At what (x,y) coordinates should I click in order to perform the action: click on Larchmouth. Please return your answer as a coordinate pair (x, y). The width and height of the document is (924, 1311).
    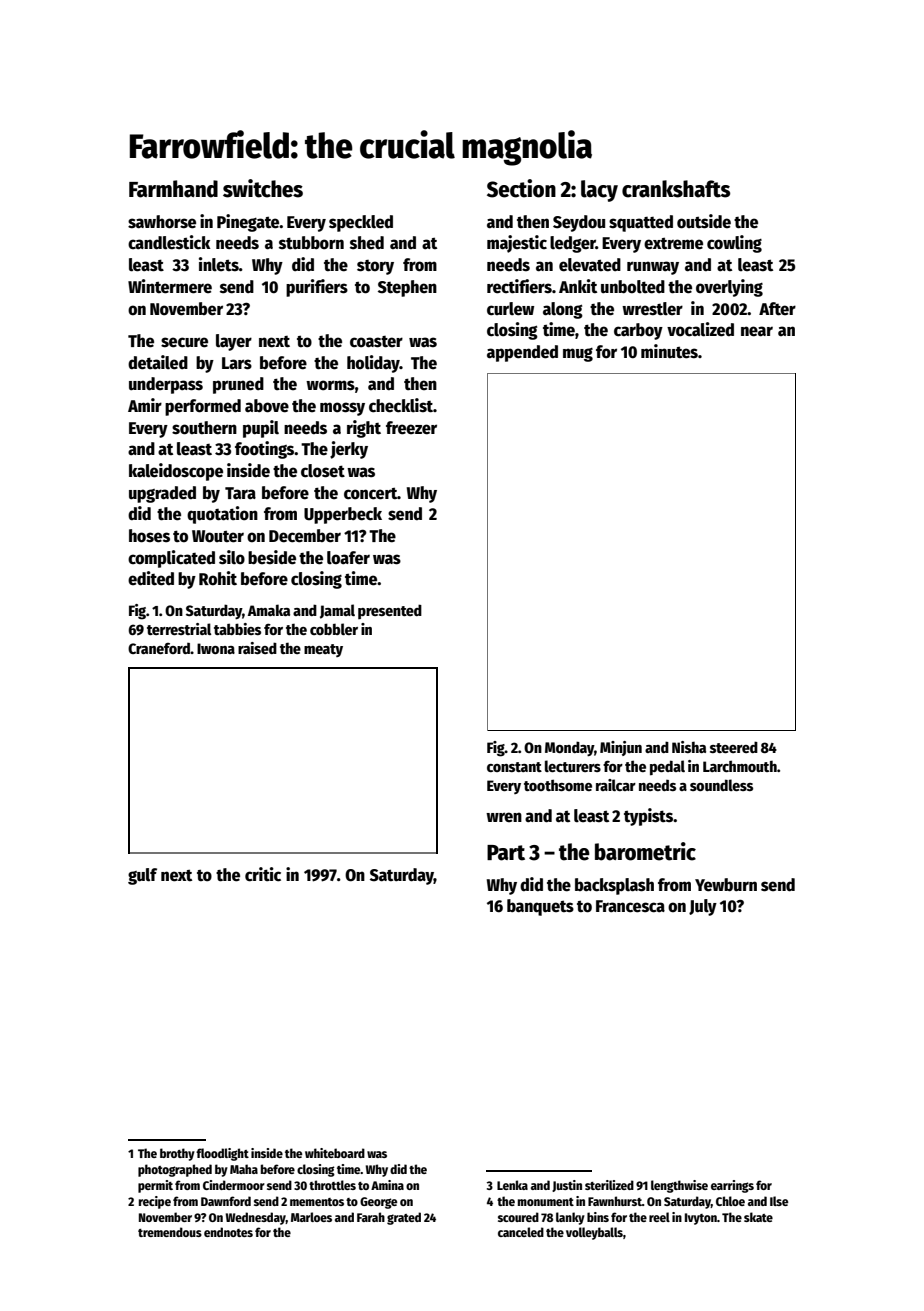
    Looking at the image, I should click on (740, 766).
